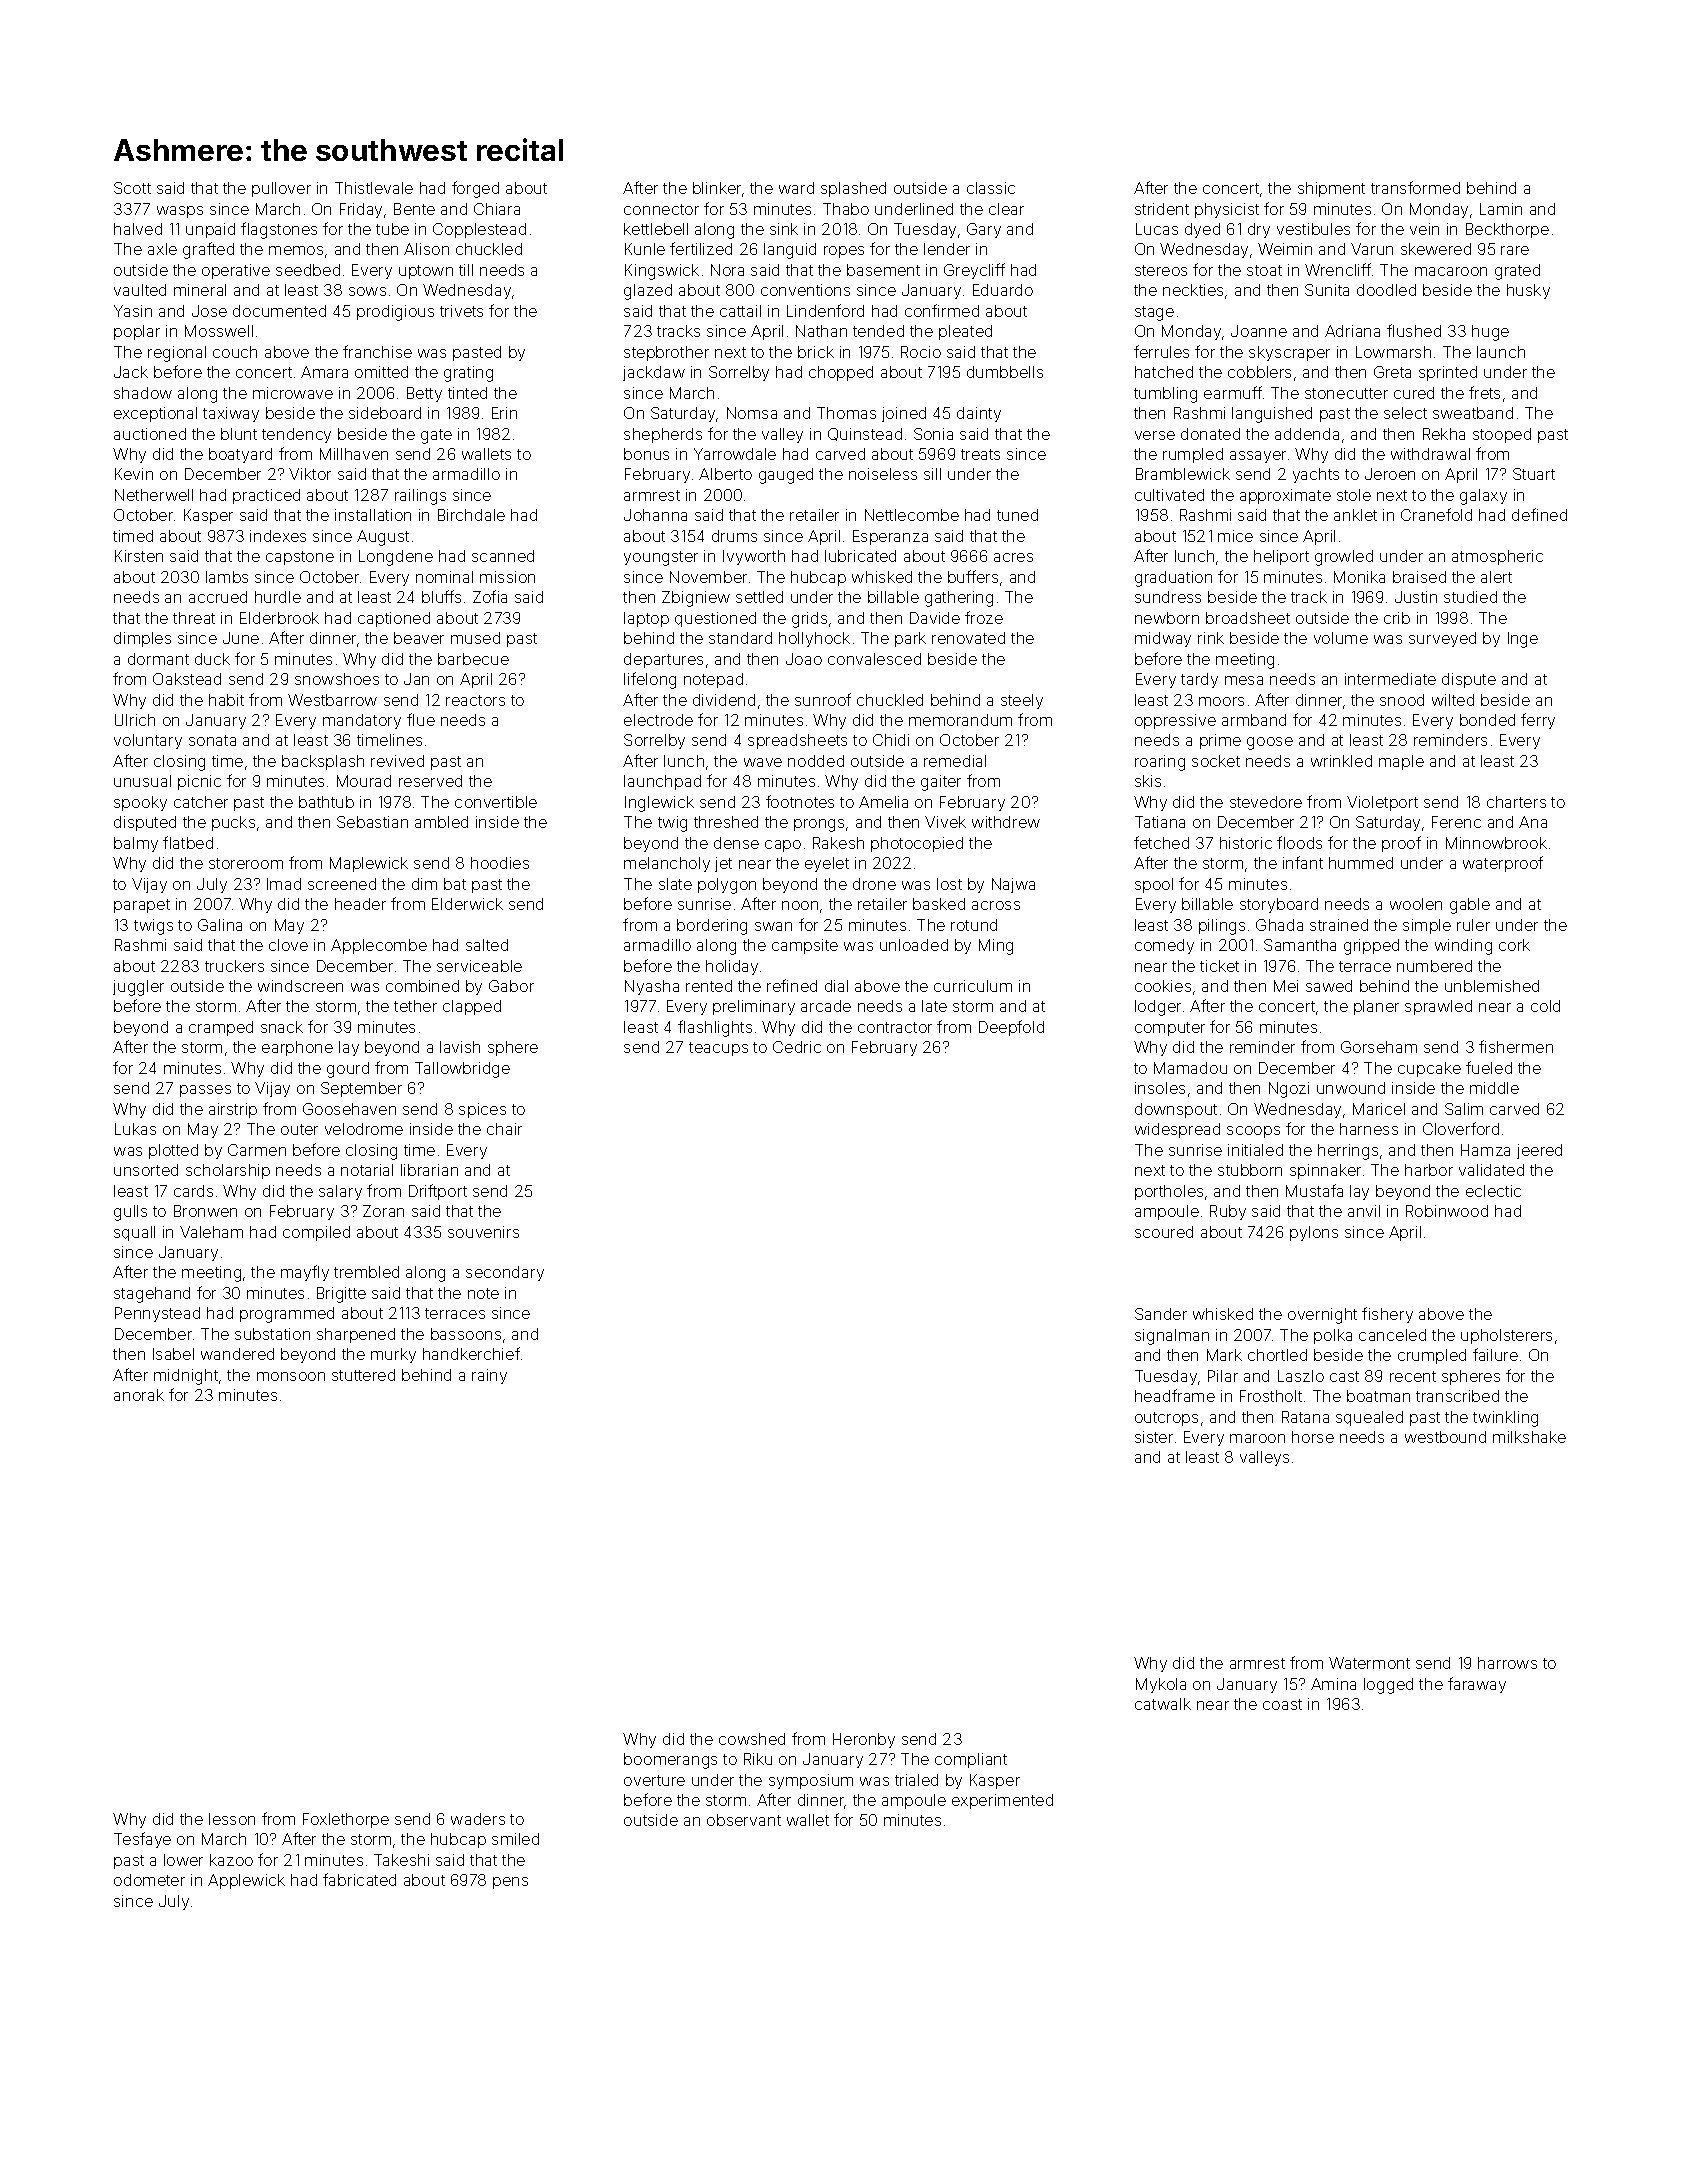 This page has width=1683, height=2178. I want to click on lender, so click(947, 249).
